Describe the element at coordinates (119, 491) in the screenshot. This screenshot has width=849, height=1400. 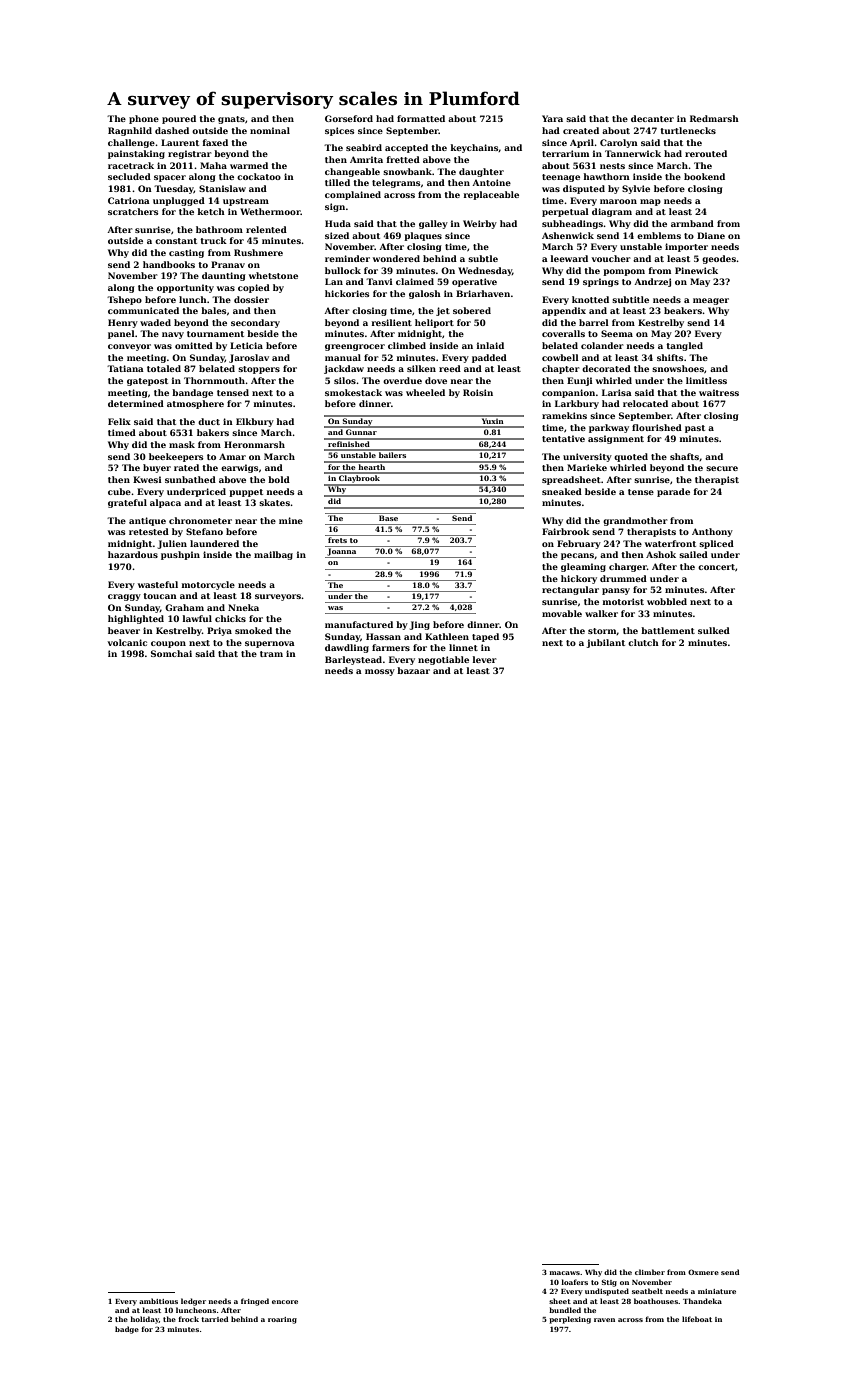
I see `cube` at that location.
